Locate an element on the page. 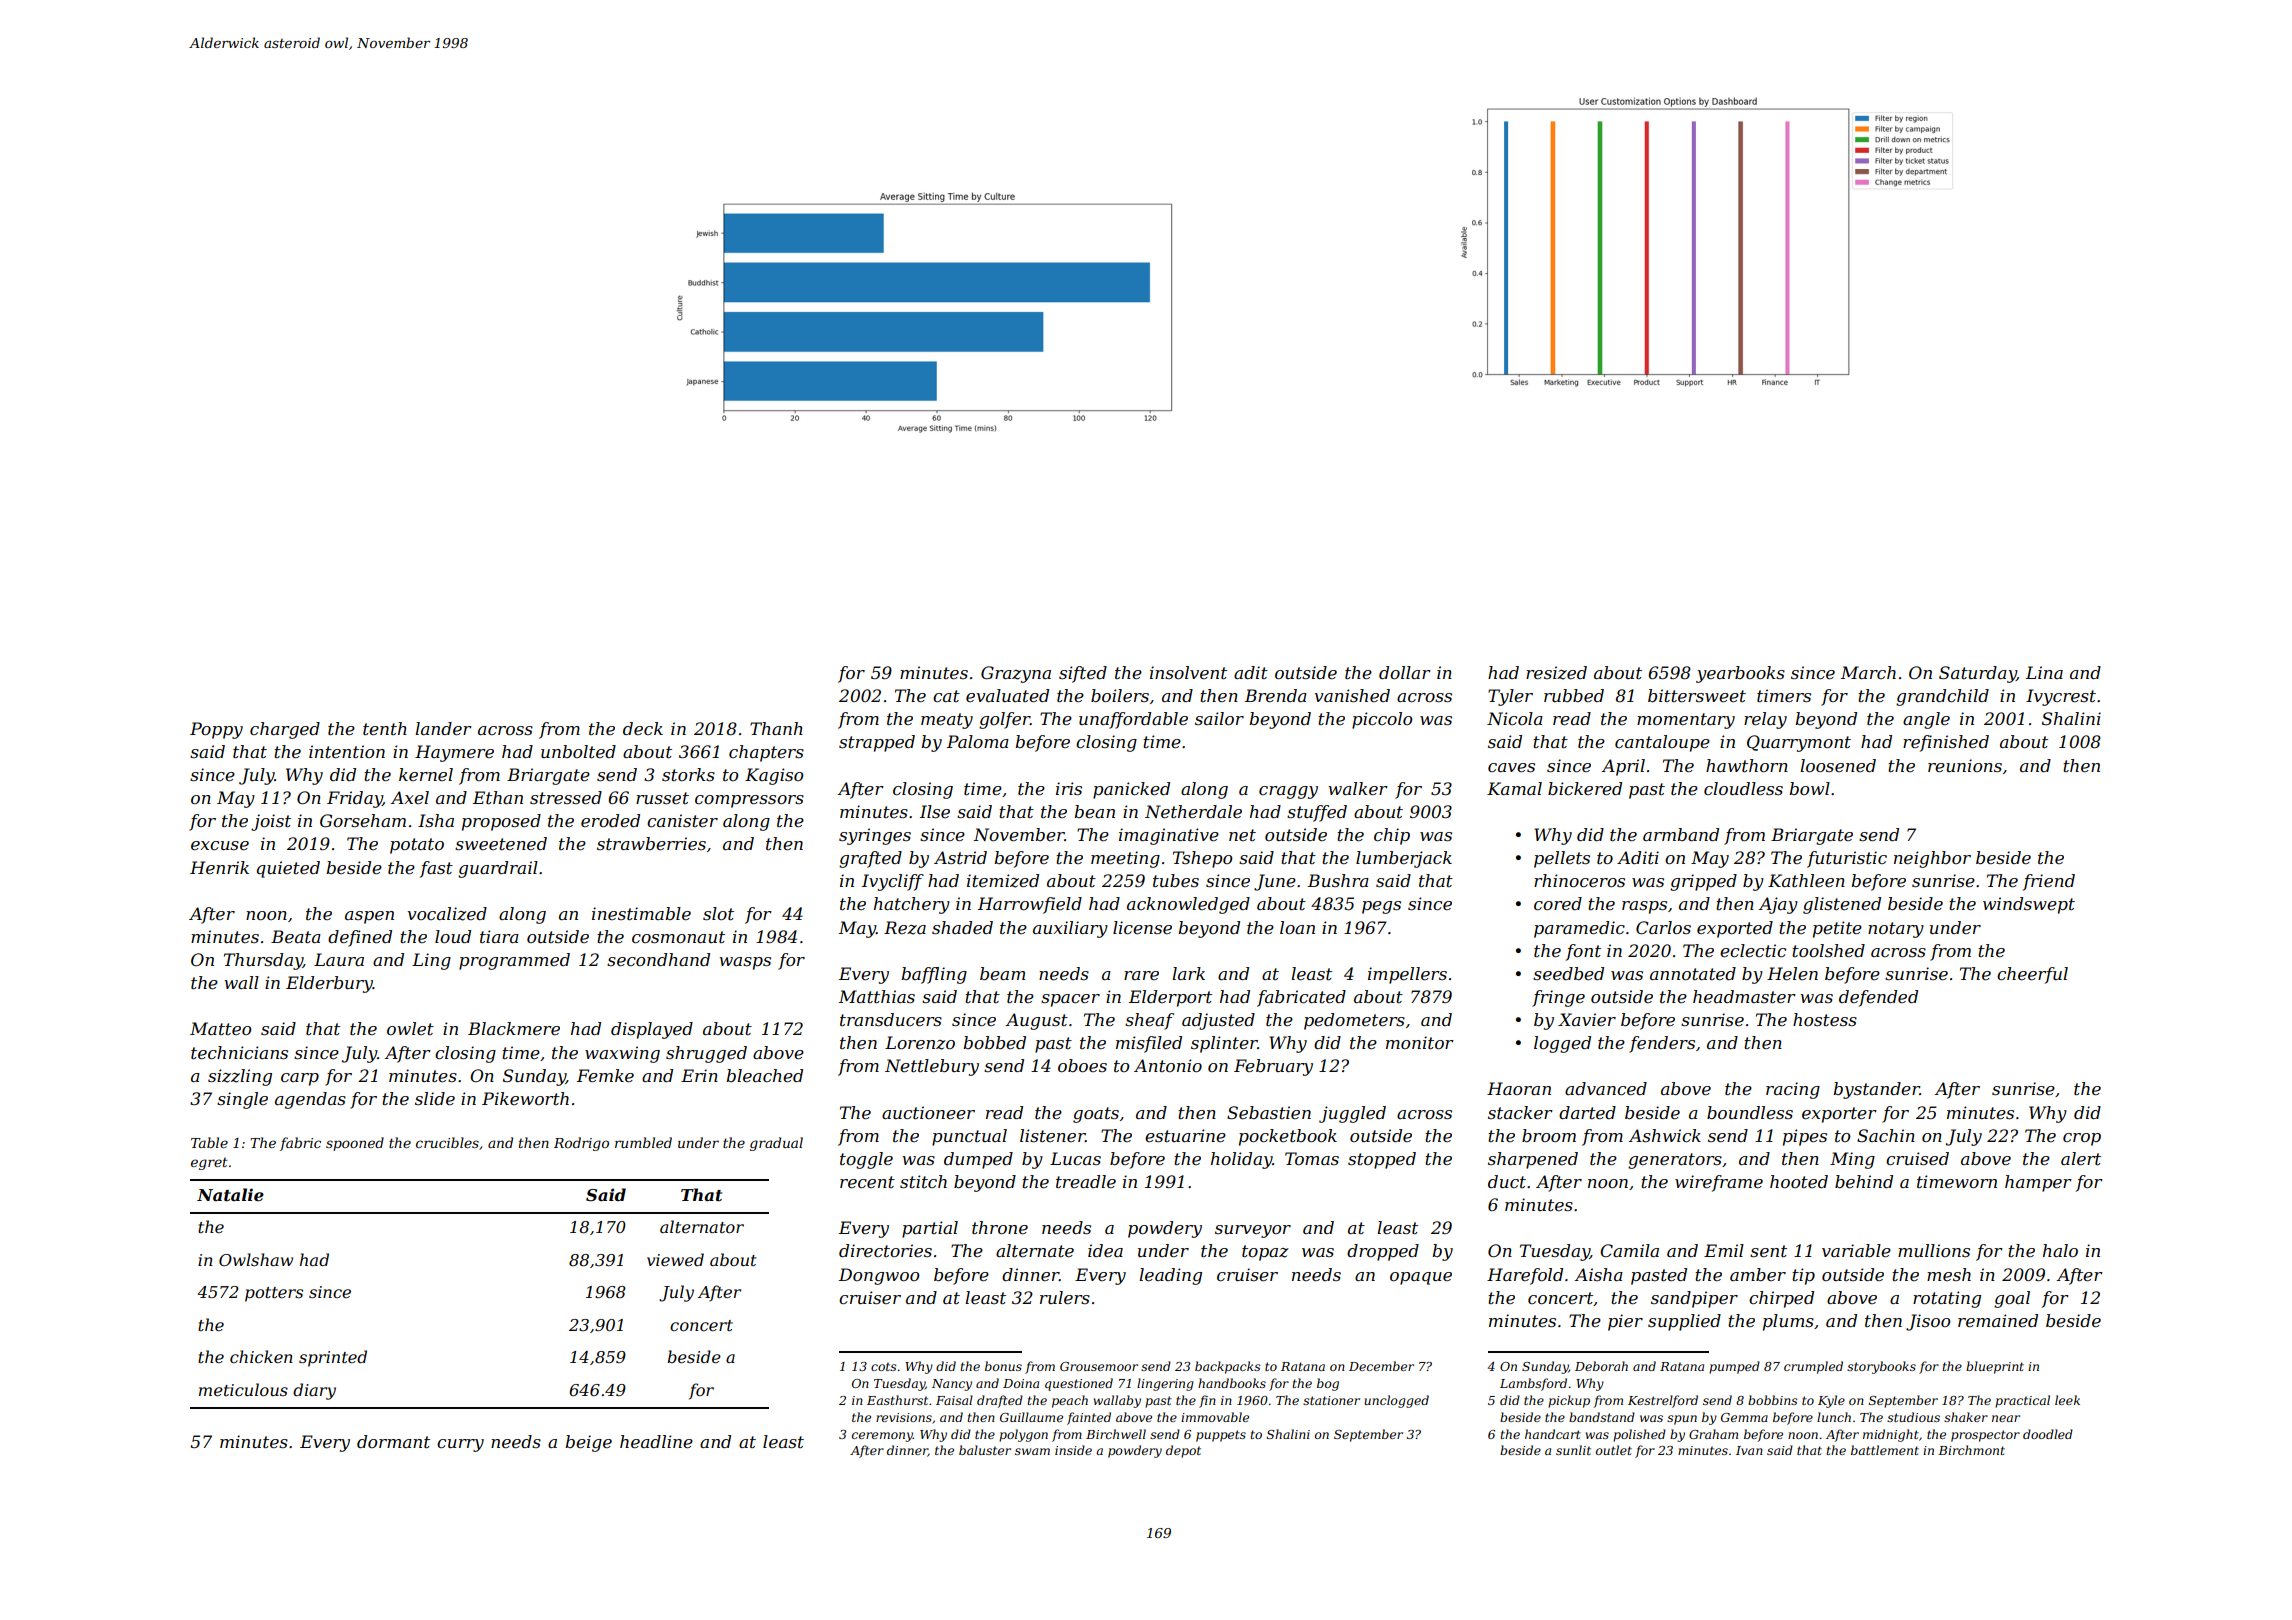 The image size is (2292, 1620). deck is located at coordinates (643, 728).
